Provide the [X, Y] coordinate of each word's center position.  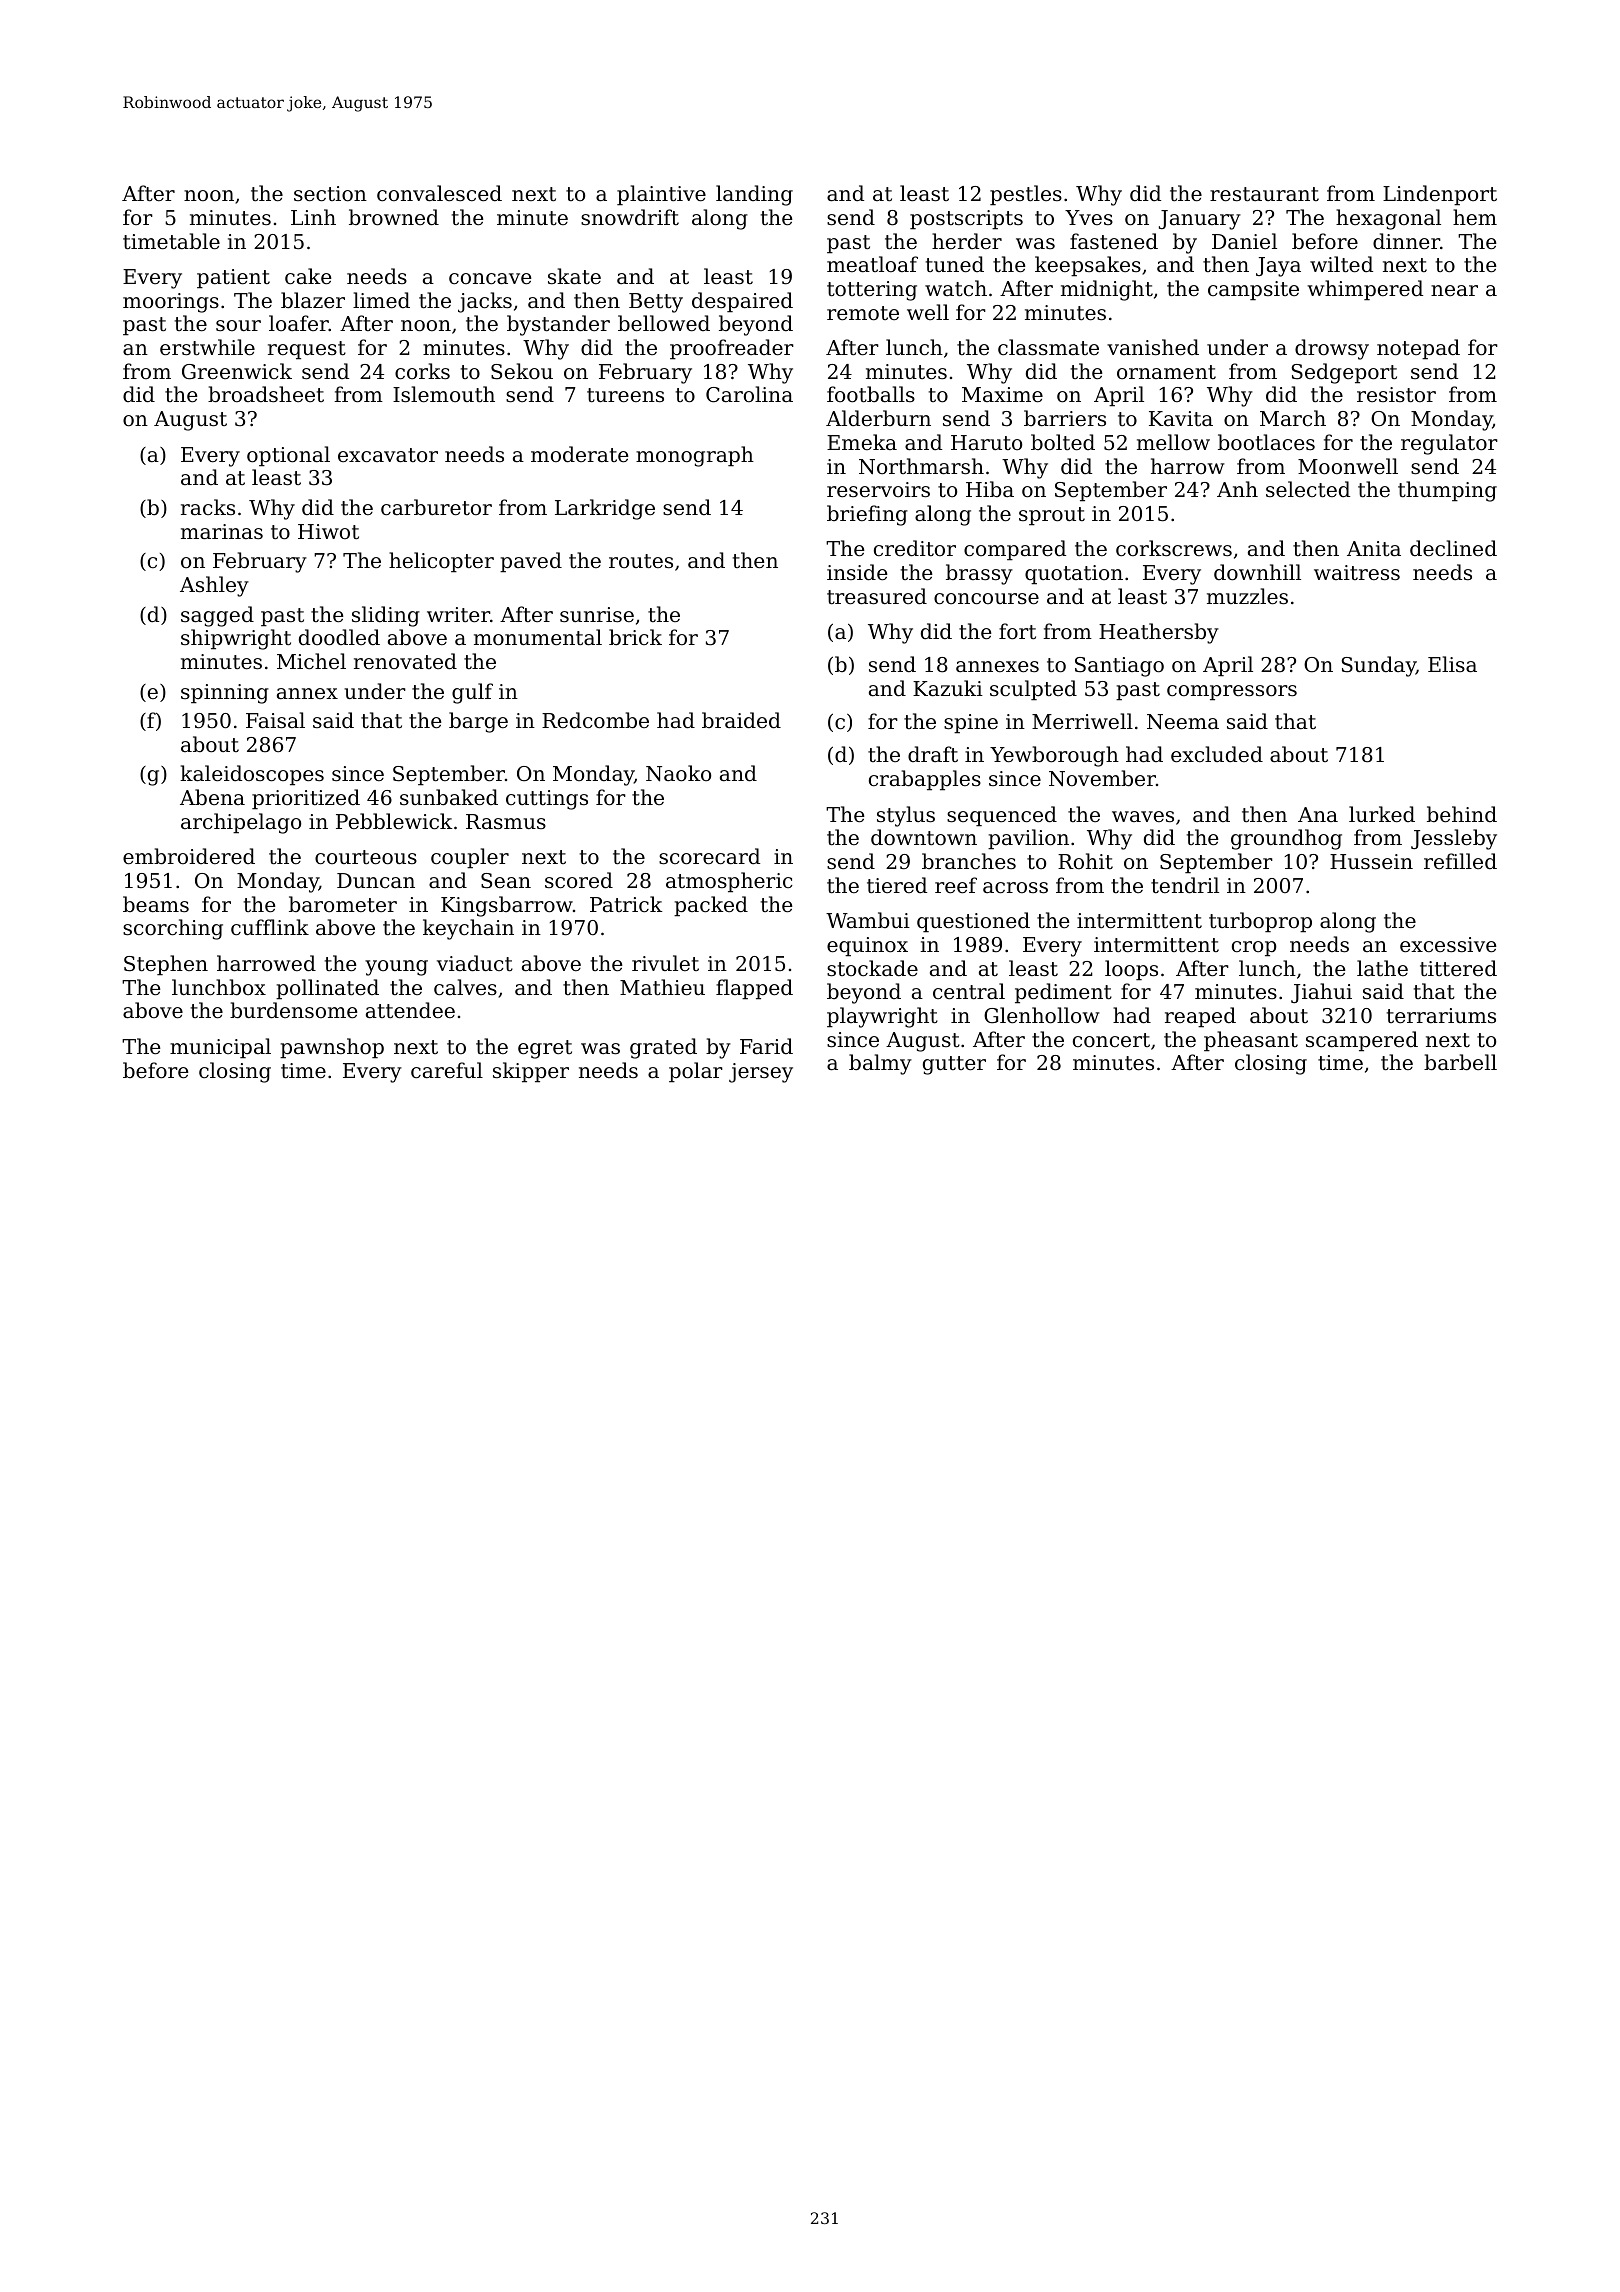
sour [238, 326]
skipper [531, 1072]
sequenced [1002, 816]
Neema [1183, 722]
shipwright [236, 639]
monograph [695, 456]
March [1293, 418]
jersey [761, 1073]
